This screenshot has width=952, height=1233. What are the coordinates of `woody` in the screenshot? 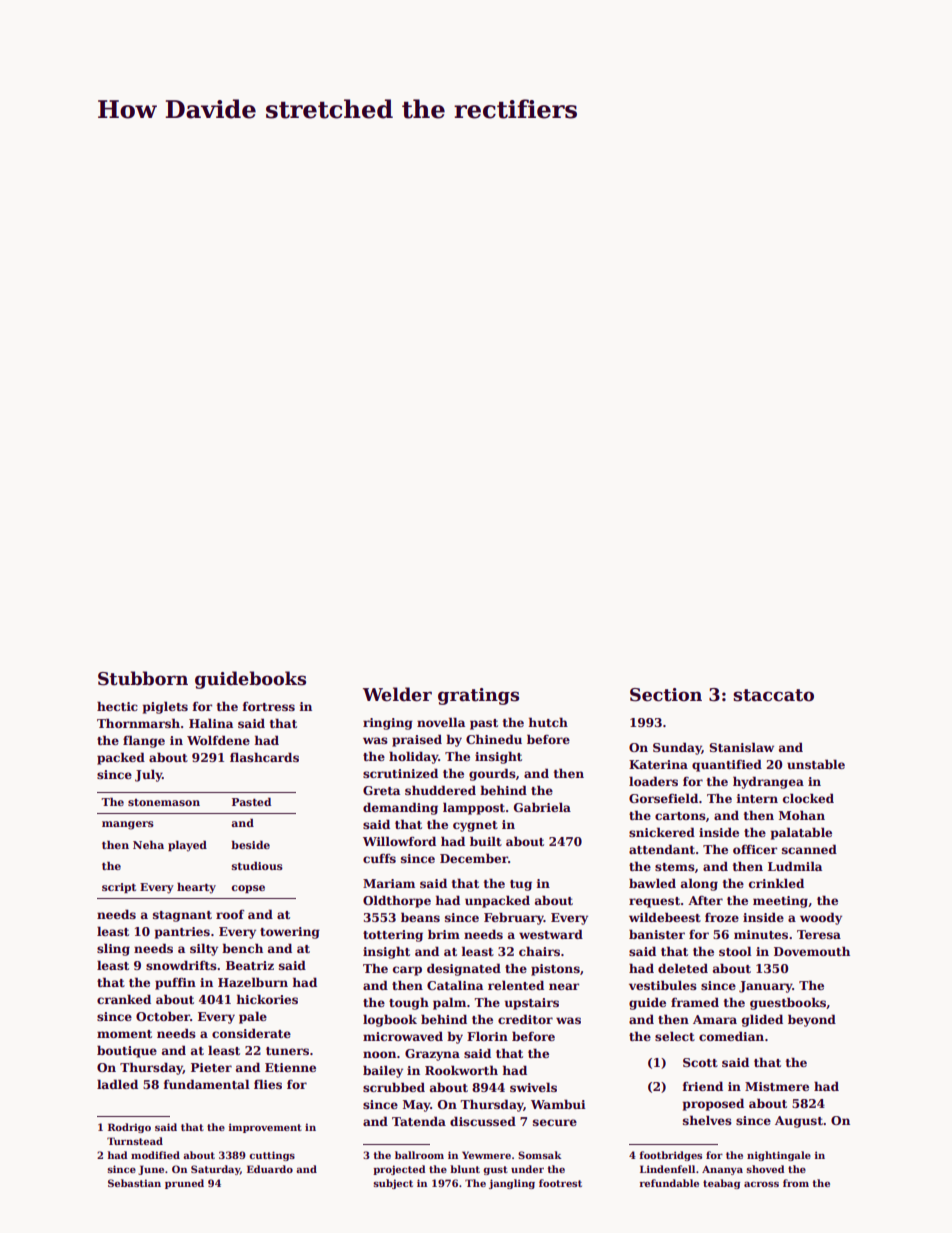 It's located at (821, 918).
